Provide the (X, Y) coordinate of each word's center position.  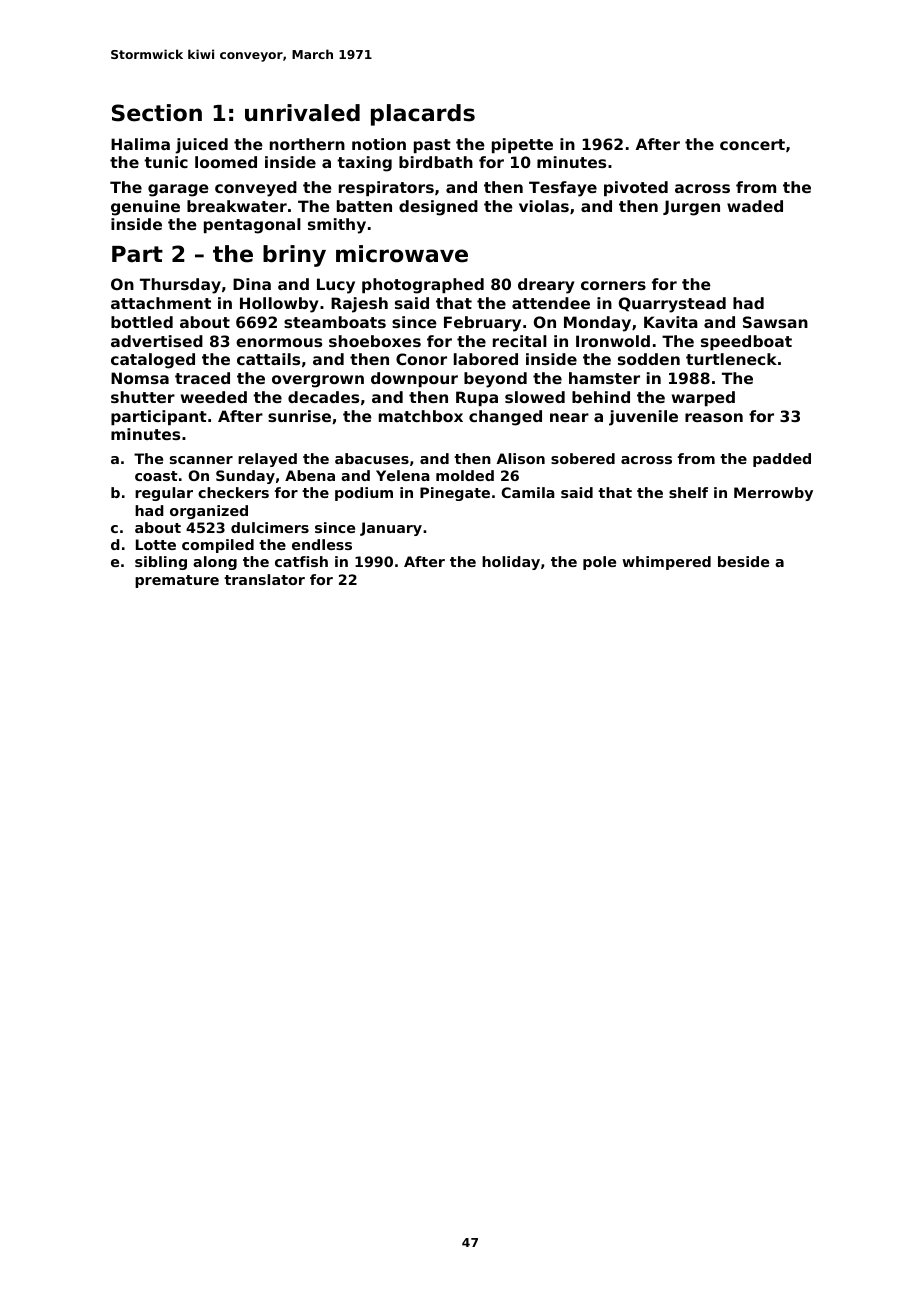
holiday (511, 563)
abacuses (372, 458)
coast (156, 476)
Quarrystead (672, 305)
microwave (402, 254)
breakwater (237, 206)
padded (782, 460)
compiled (218, 546)
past (432, 146)
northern (307, 144)
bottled (142, 322)
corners (613, 285)
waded (755, 206)
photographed (423, 286)
